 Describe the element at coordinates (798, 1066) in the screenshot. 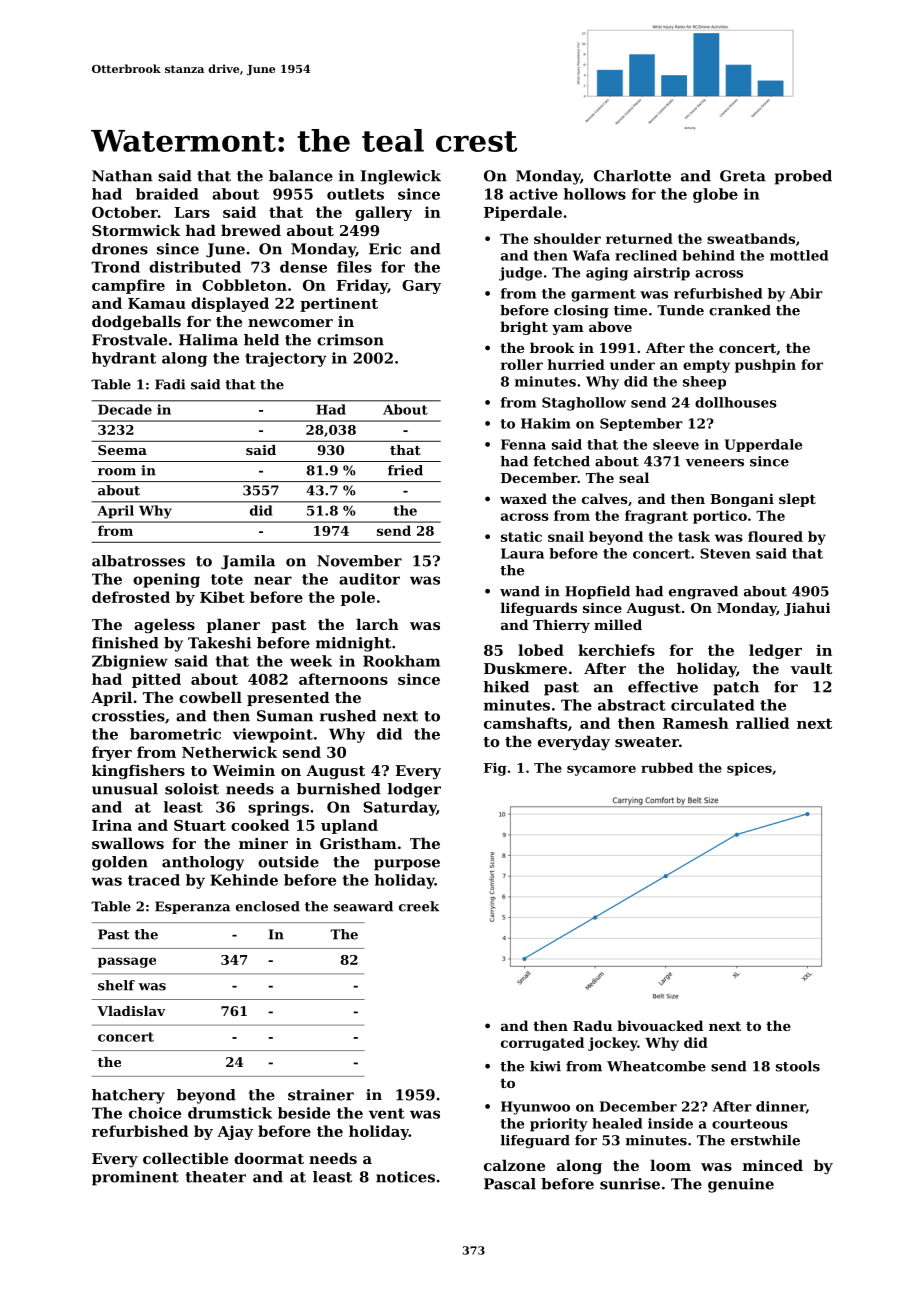

I see `stools` at that location.
